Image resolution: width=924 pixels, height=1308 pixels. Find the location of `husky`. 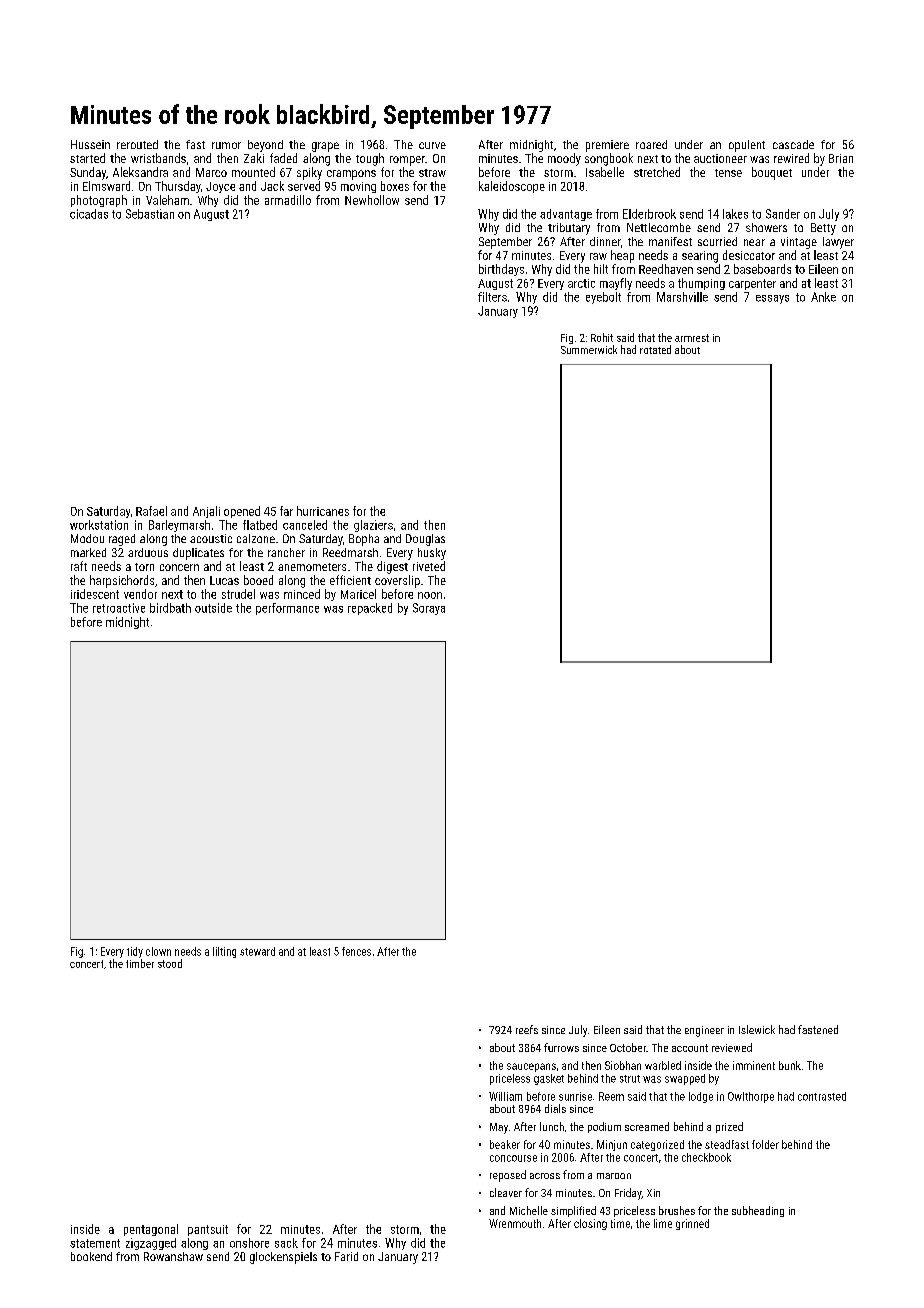

husky is located at coordinates (432, 554).
